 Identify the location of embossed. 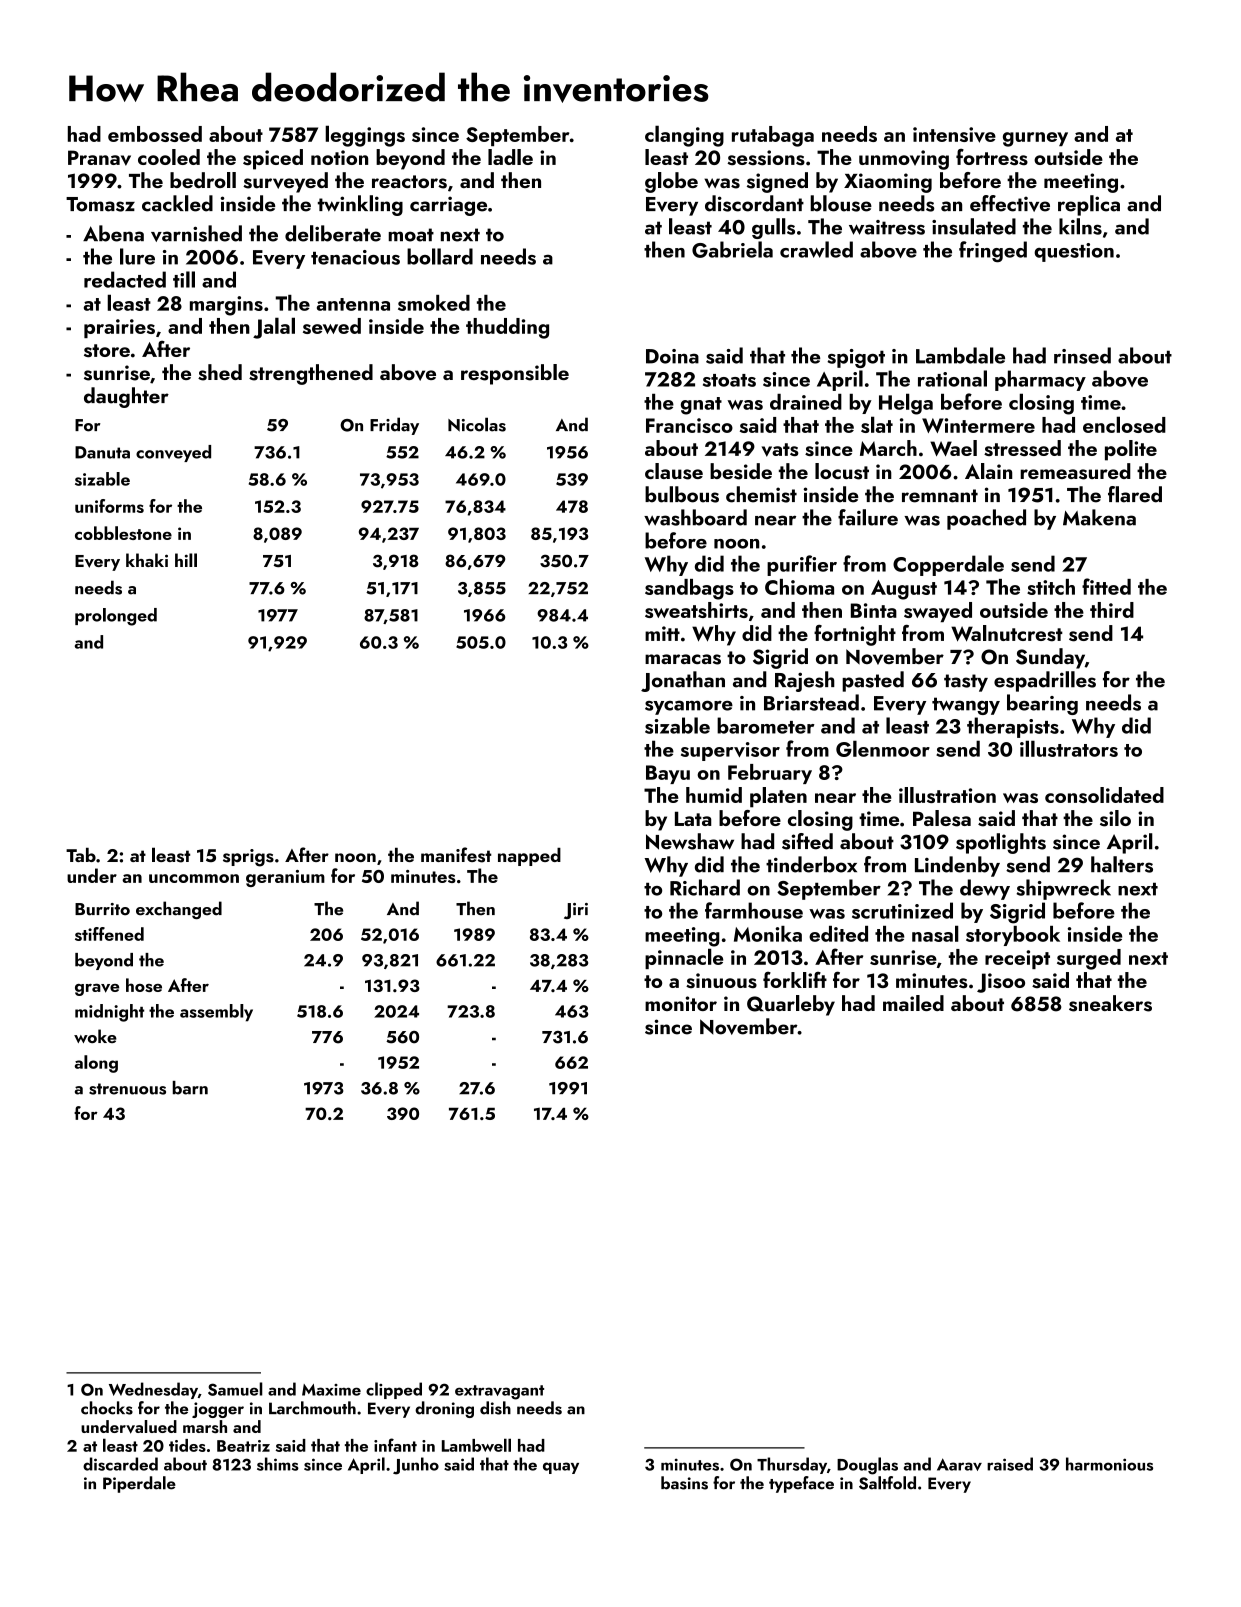
(155, 134).
